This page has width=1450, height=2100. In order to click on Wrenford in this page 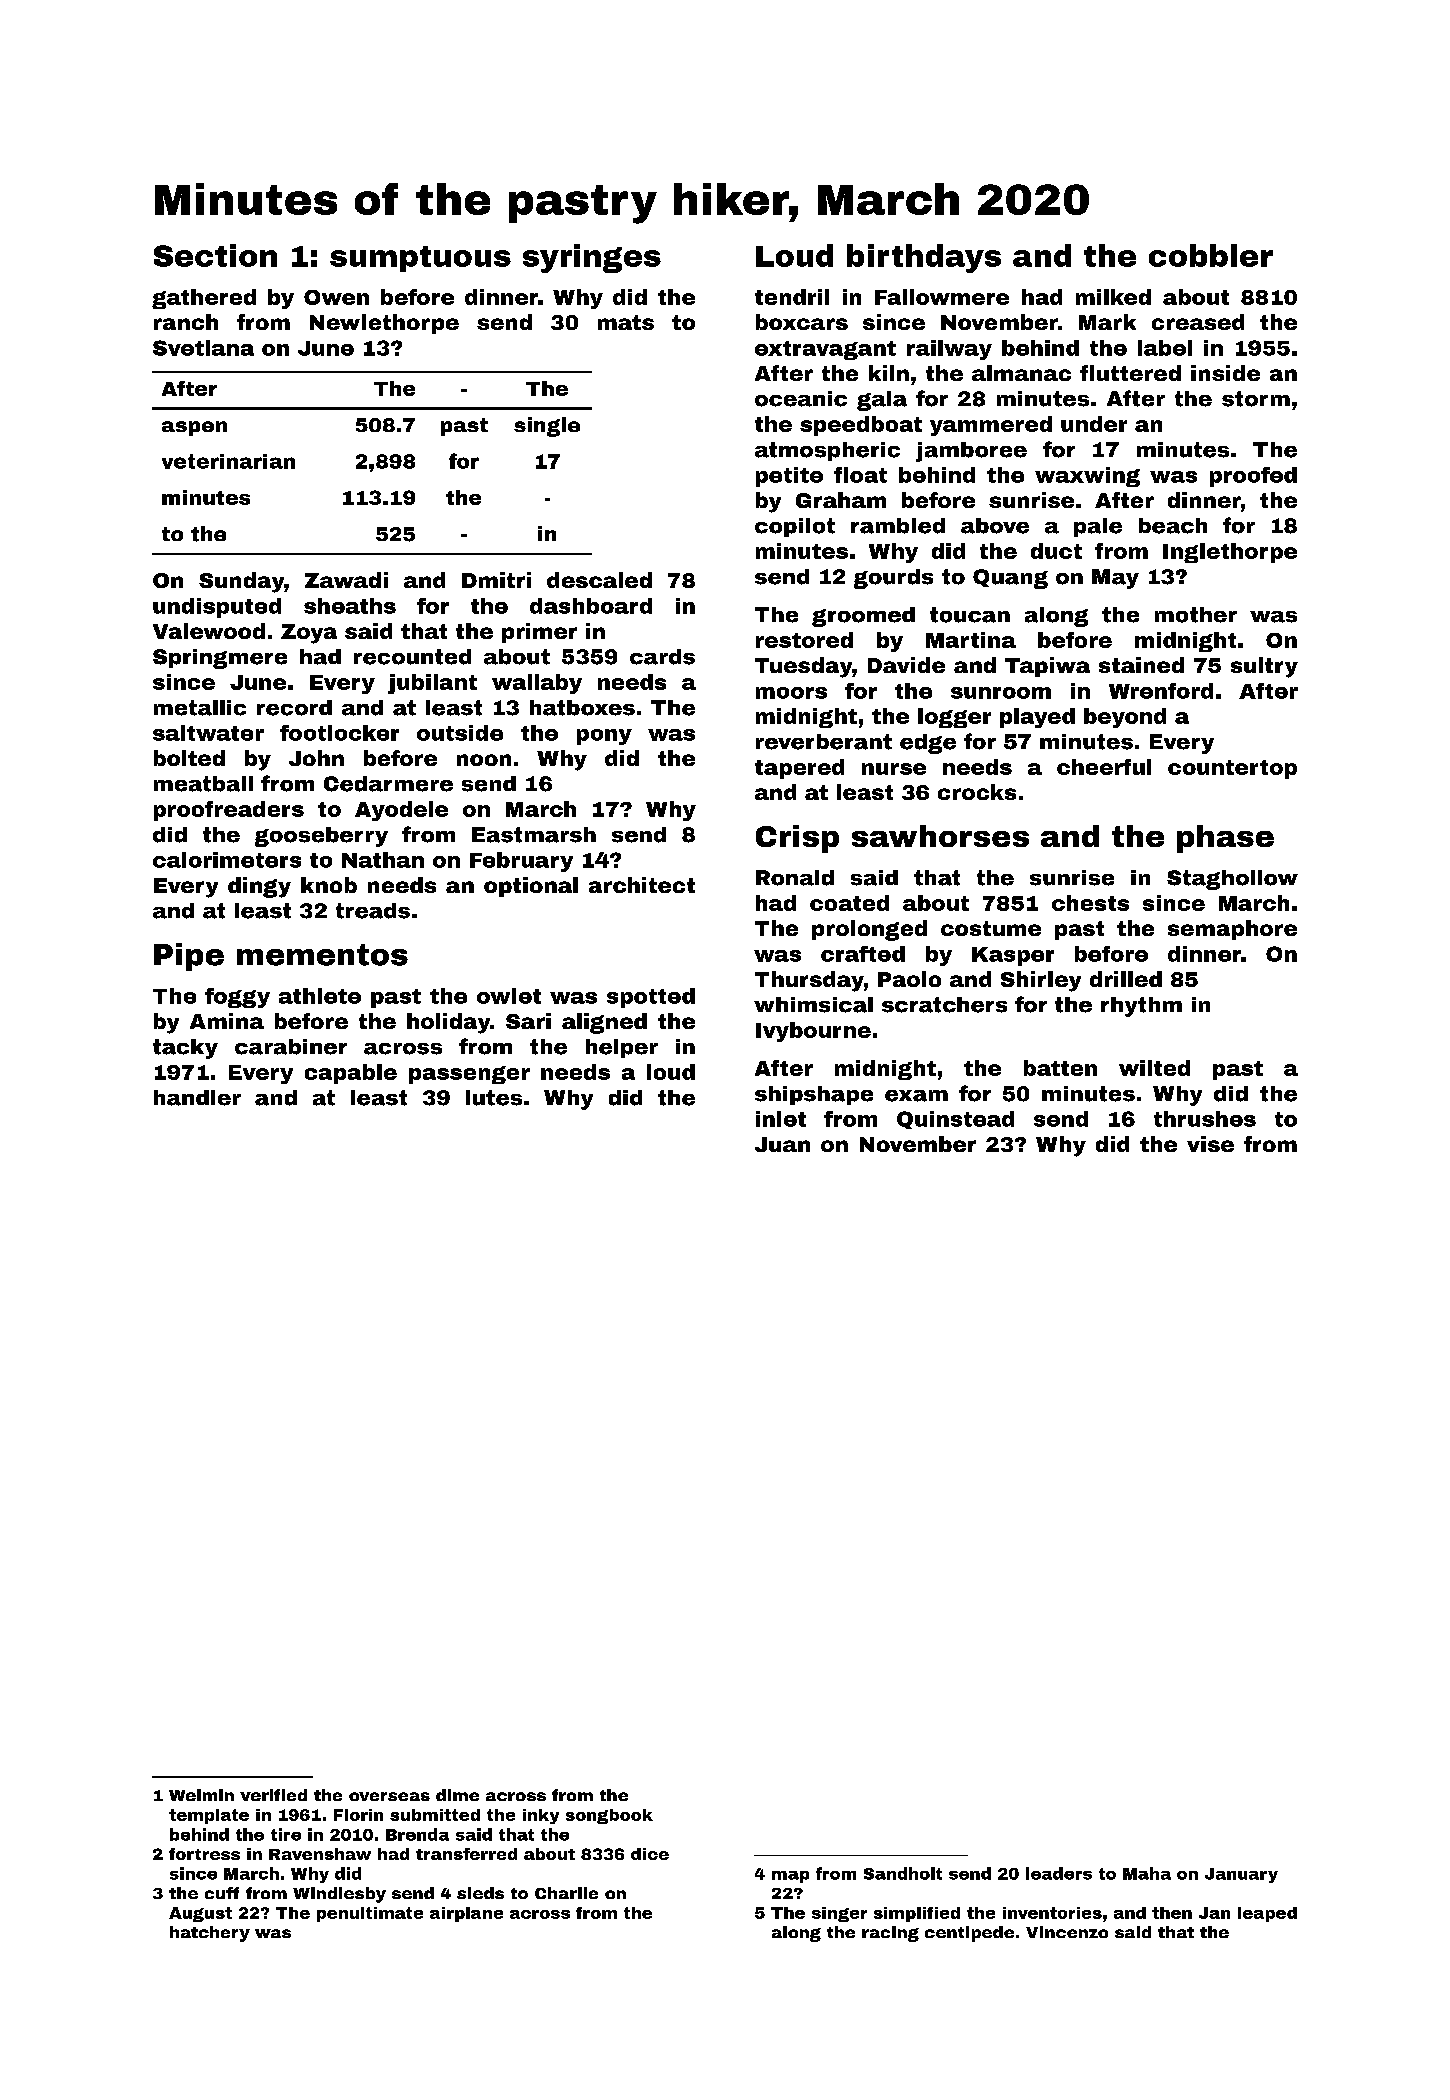, I will do `click(1161, 691)`.
